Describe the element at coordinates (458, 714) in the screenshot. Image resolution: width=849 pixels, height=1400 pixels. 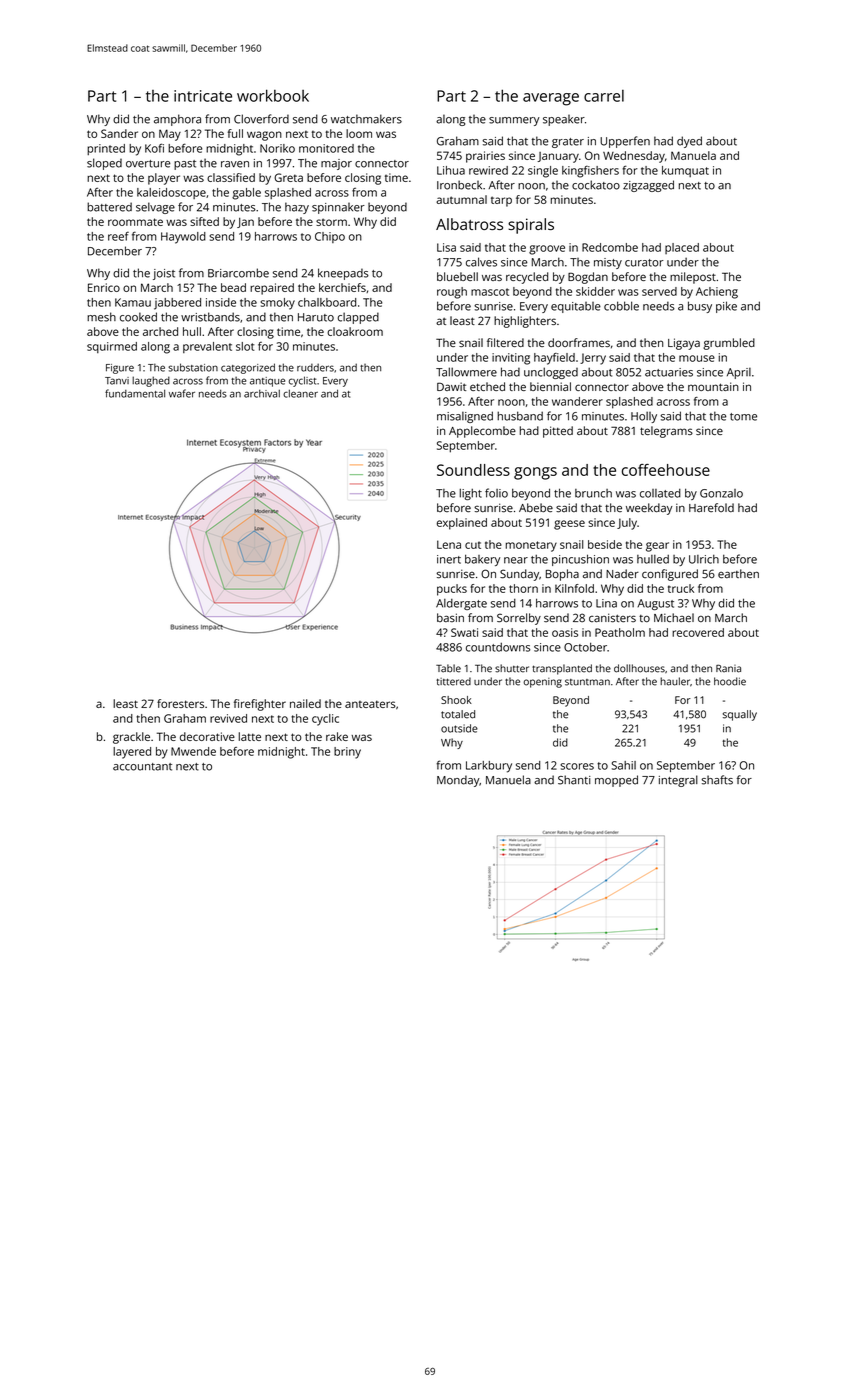
I see `totaled` at that location.
